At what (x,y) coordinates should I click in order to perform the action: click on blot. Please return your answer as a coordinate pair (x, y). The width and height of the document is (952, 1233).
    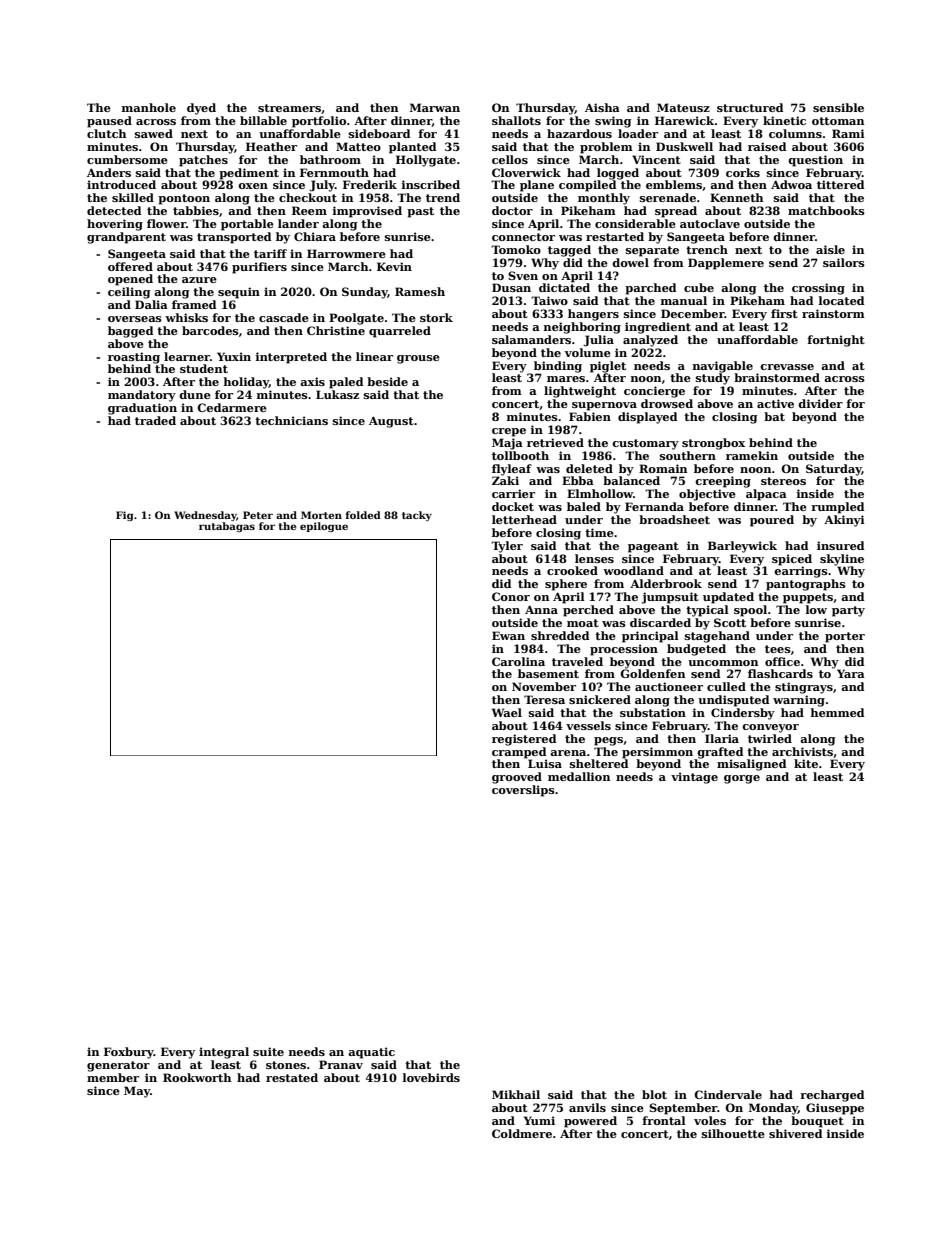
    Looking at the image, I should click on (654, 1094).
